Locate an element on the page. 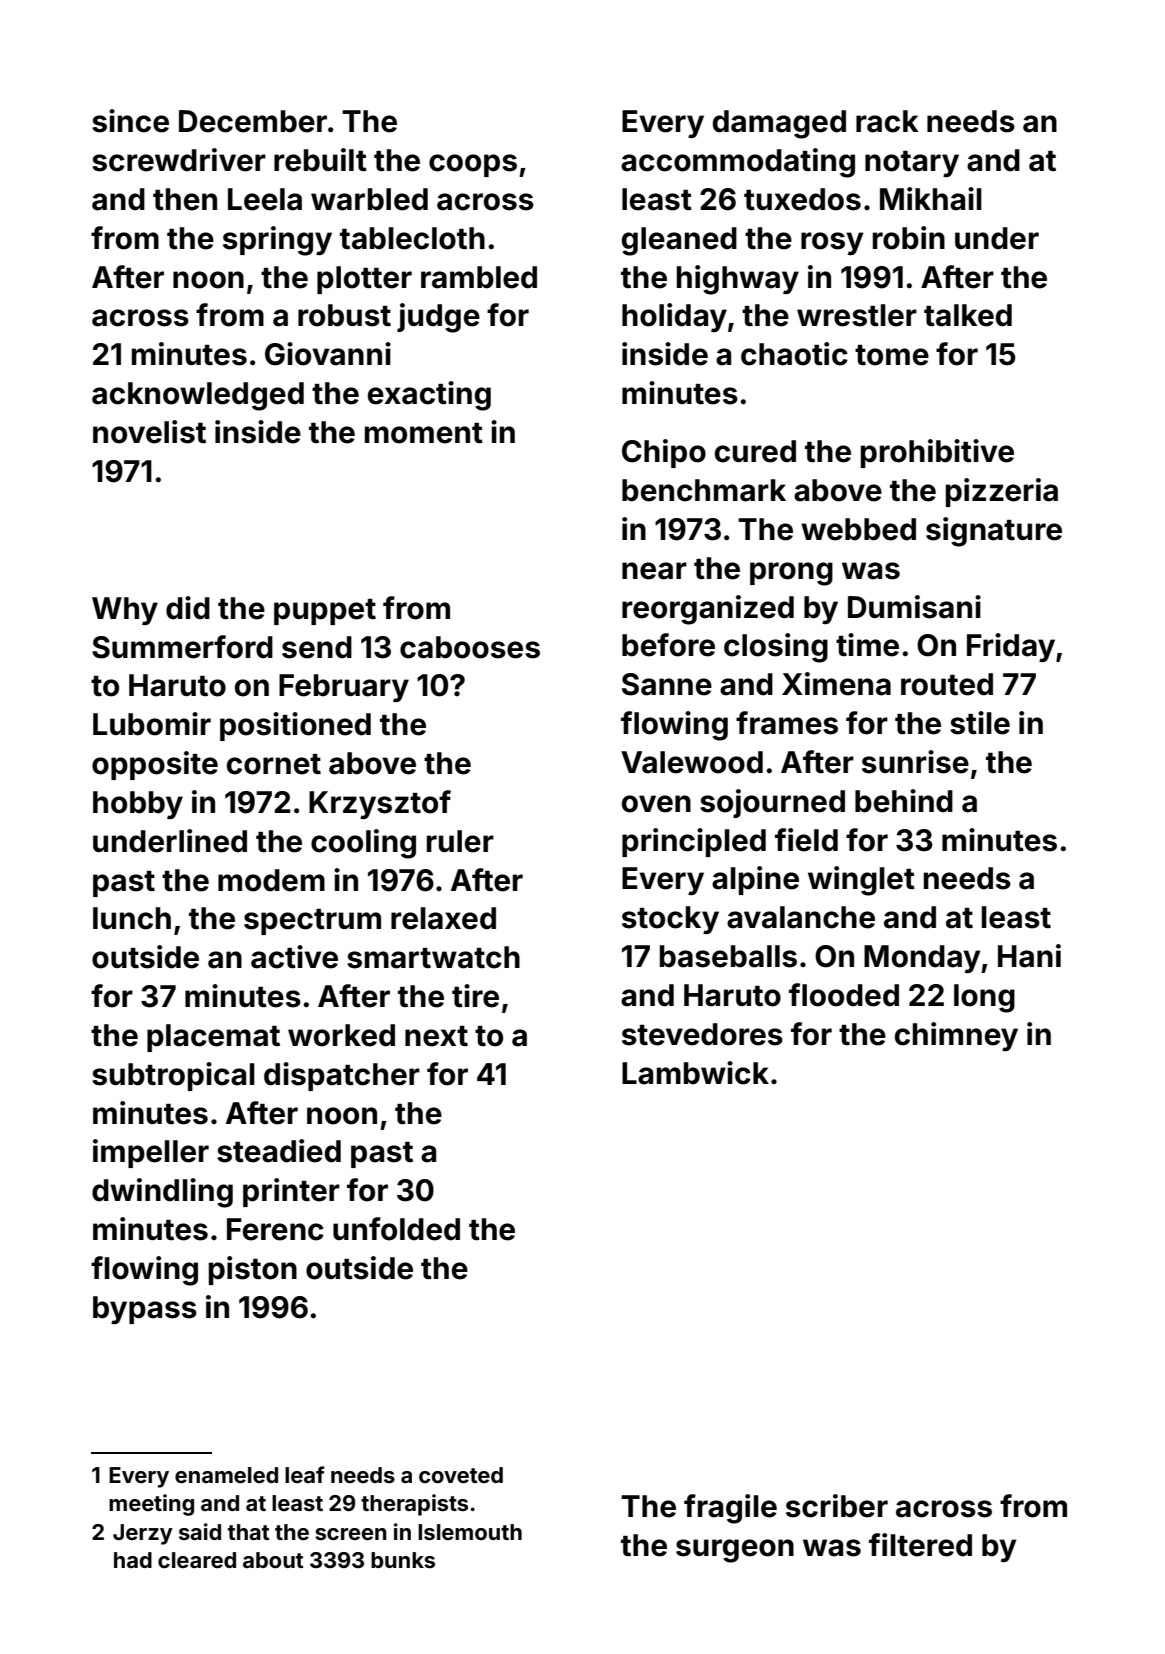  surgeon is located at coordinates (735, 1551).
